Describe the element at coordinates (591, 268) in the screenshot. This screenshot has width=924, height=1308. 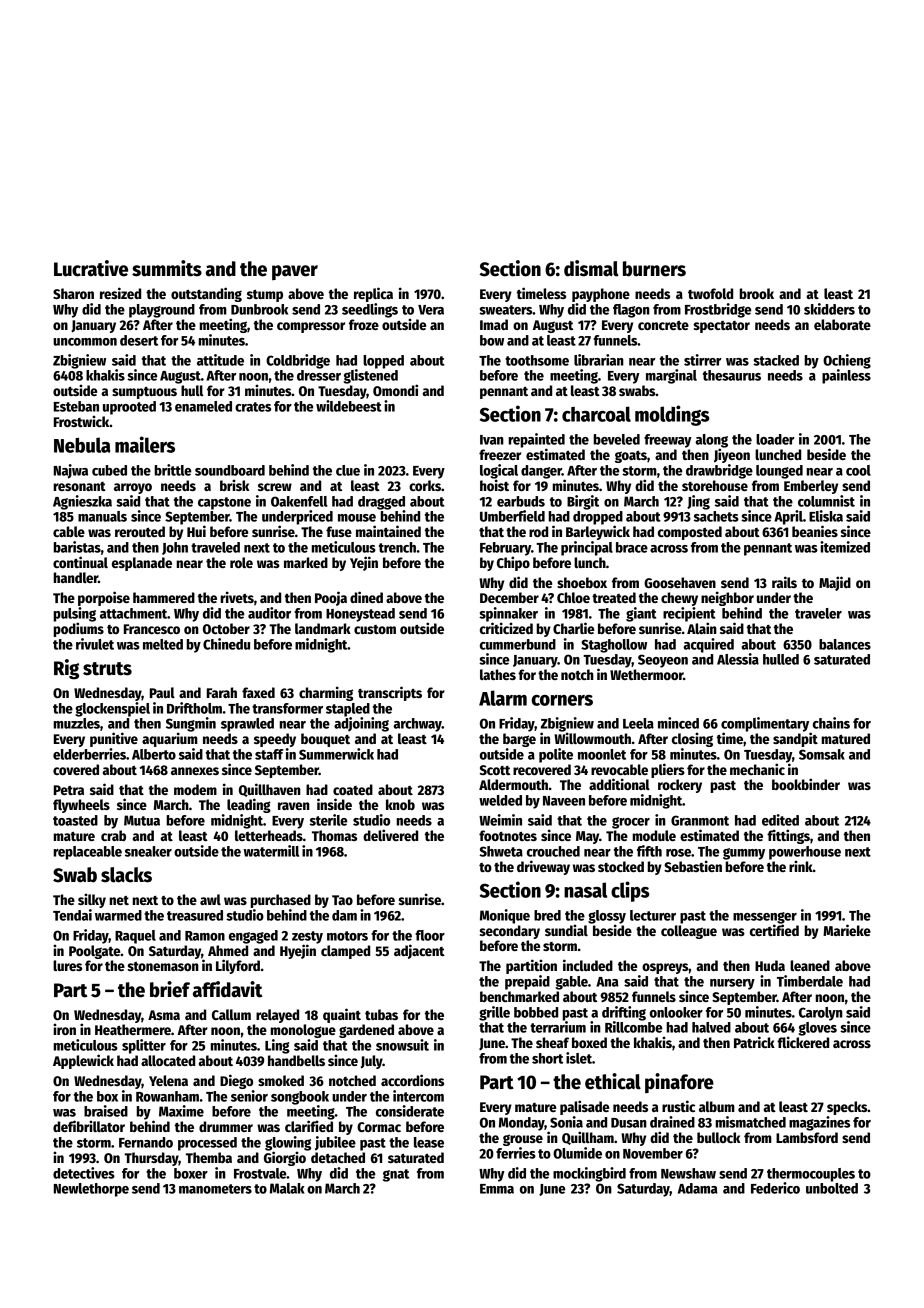
I see `dismal` at that location.
